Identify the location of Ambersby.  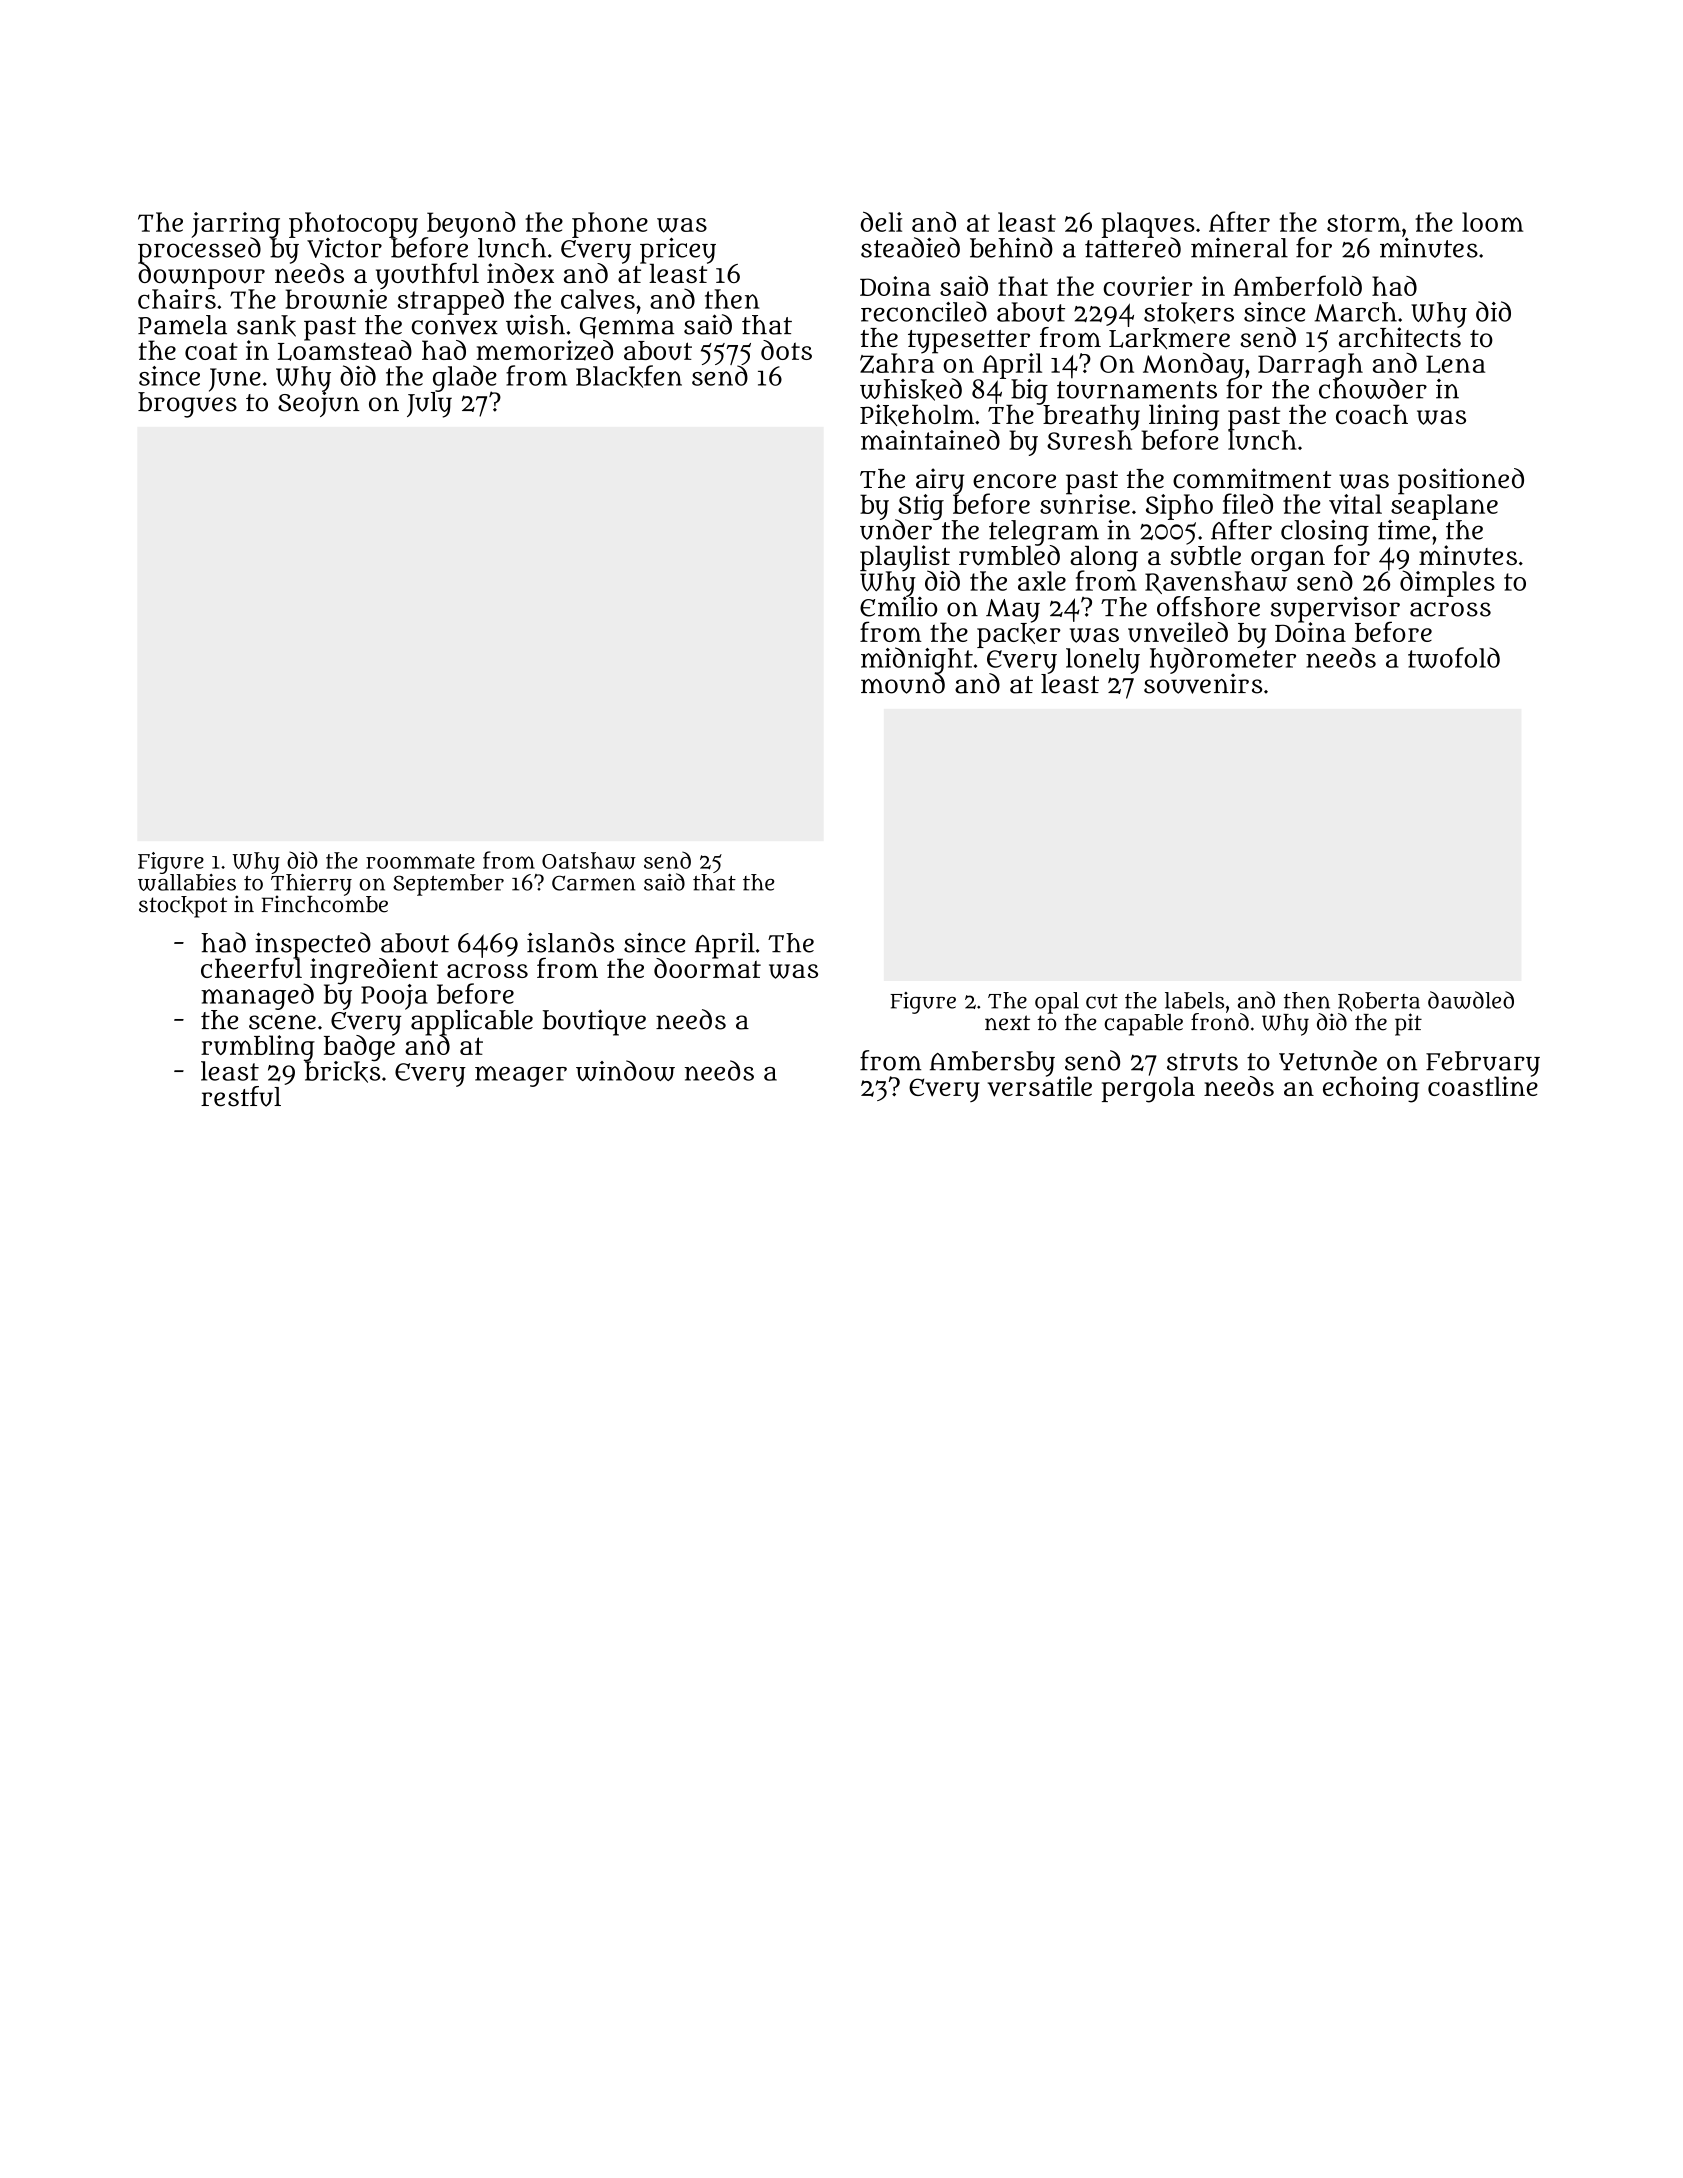
(992, 1064).
